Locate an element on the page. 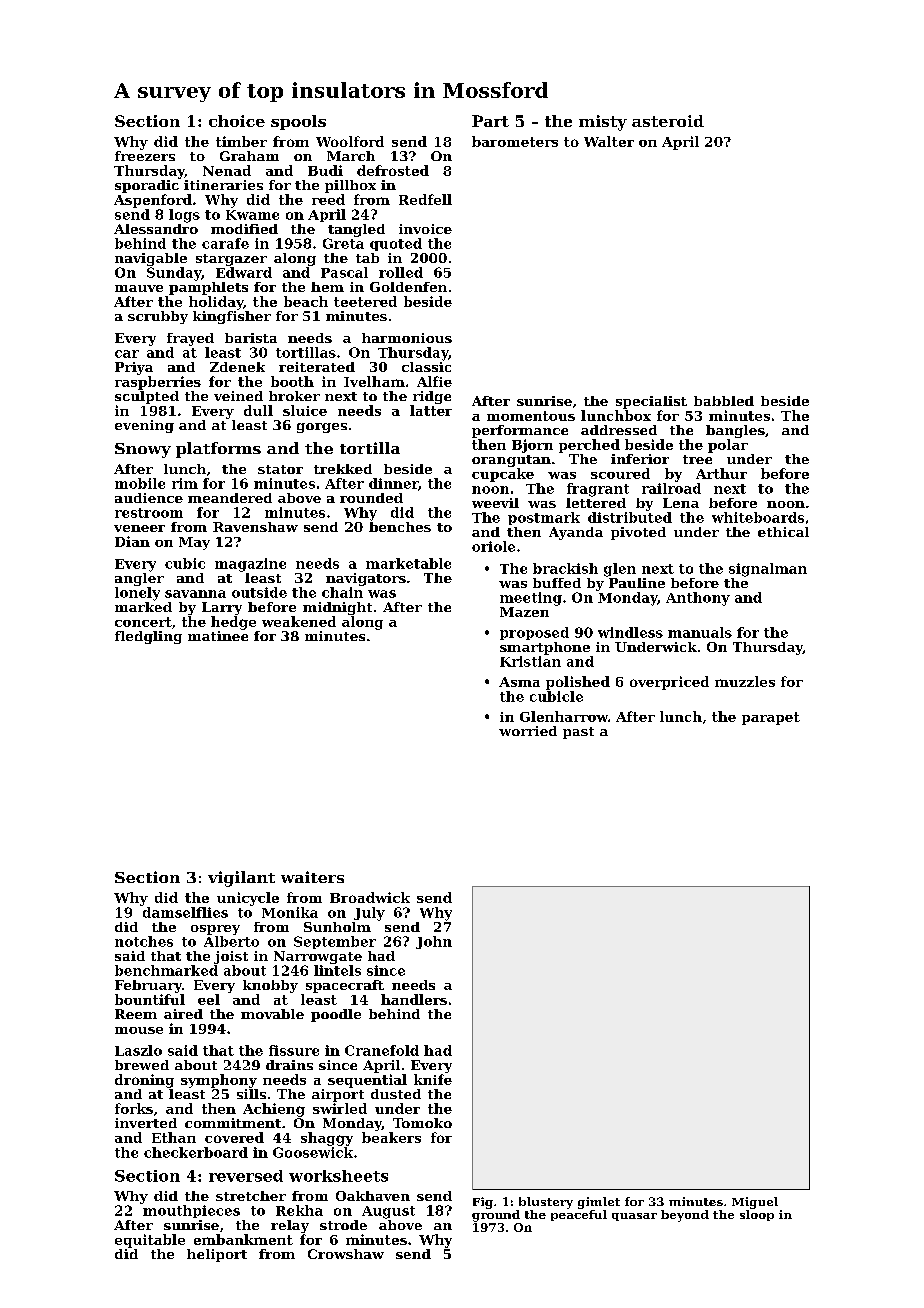 The image size is (924, 1308). fledgling is located at coordinates (148, 637).
